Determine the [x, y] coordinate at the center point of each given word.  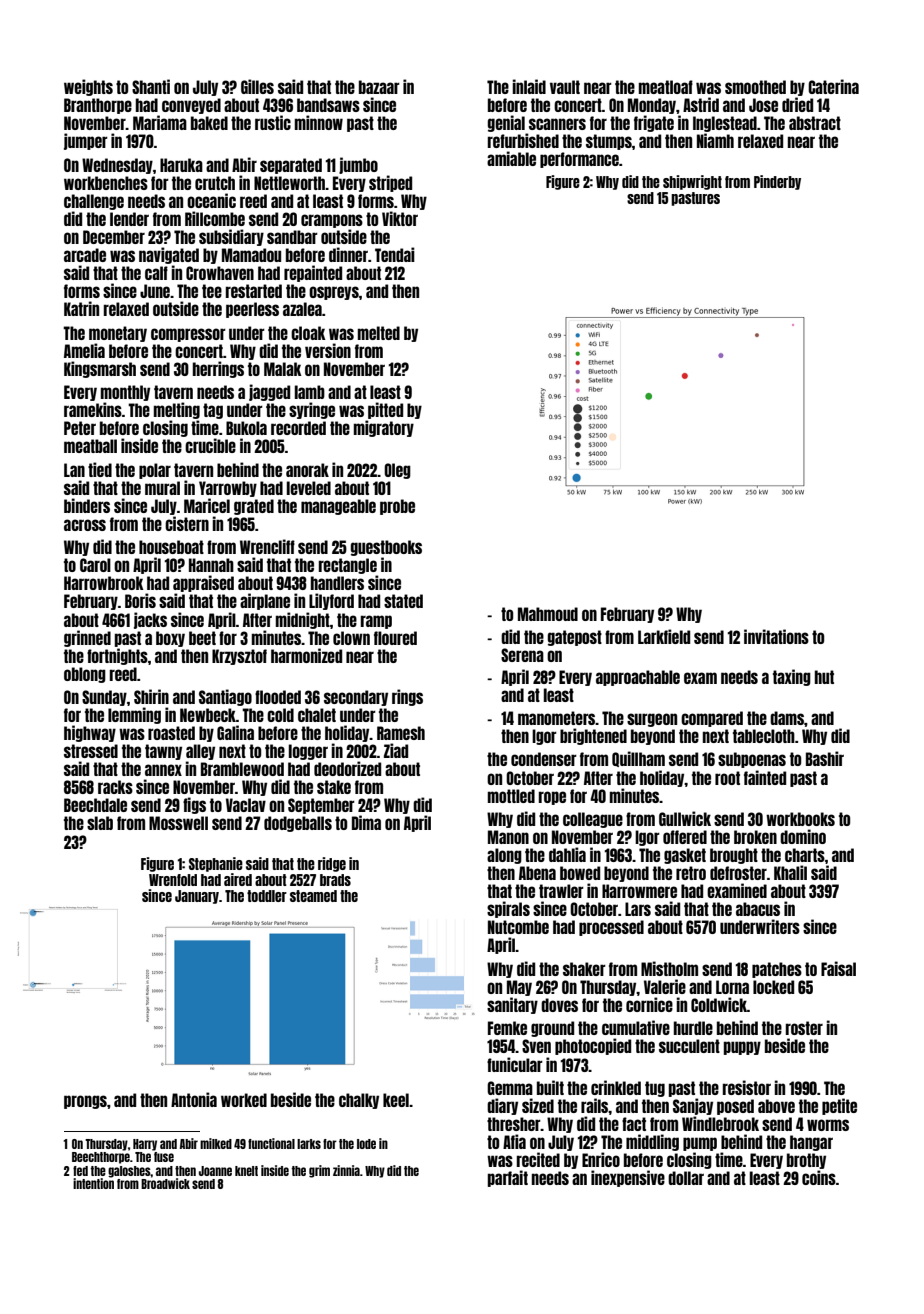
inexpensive [628, 1178]
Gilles [257, 86]
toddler [267, 896]
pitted [385, 410]
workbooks [800, 819]
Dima [366, 822]
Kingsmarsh [100, 369]
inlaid [529, 86]
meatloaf [666, 87]
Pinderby [777, 182]
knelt [246, 1171]
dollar [686, 1178]
